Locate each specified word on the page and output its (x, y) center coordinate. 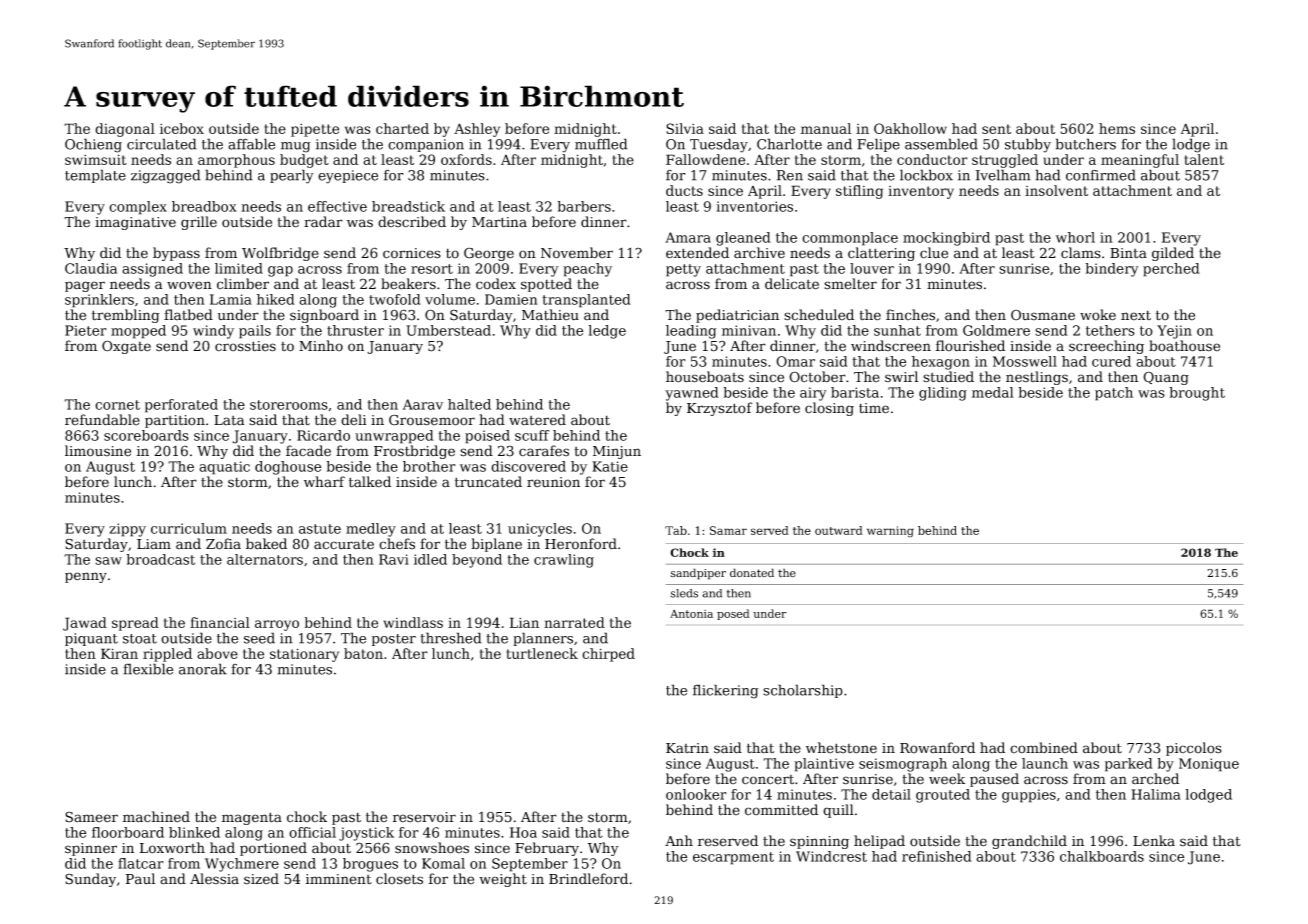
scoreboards (146, 435)
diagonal (125, 130)
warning (890, 532)
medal (993, 392)
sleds (684, 593)
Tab (676, 530)
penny (86, 577)
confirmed (1101, 175)
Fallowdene (705, 159)
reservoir (424, 817)
